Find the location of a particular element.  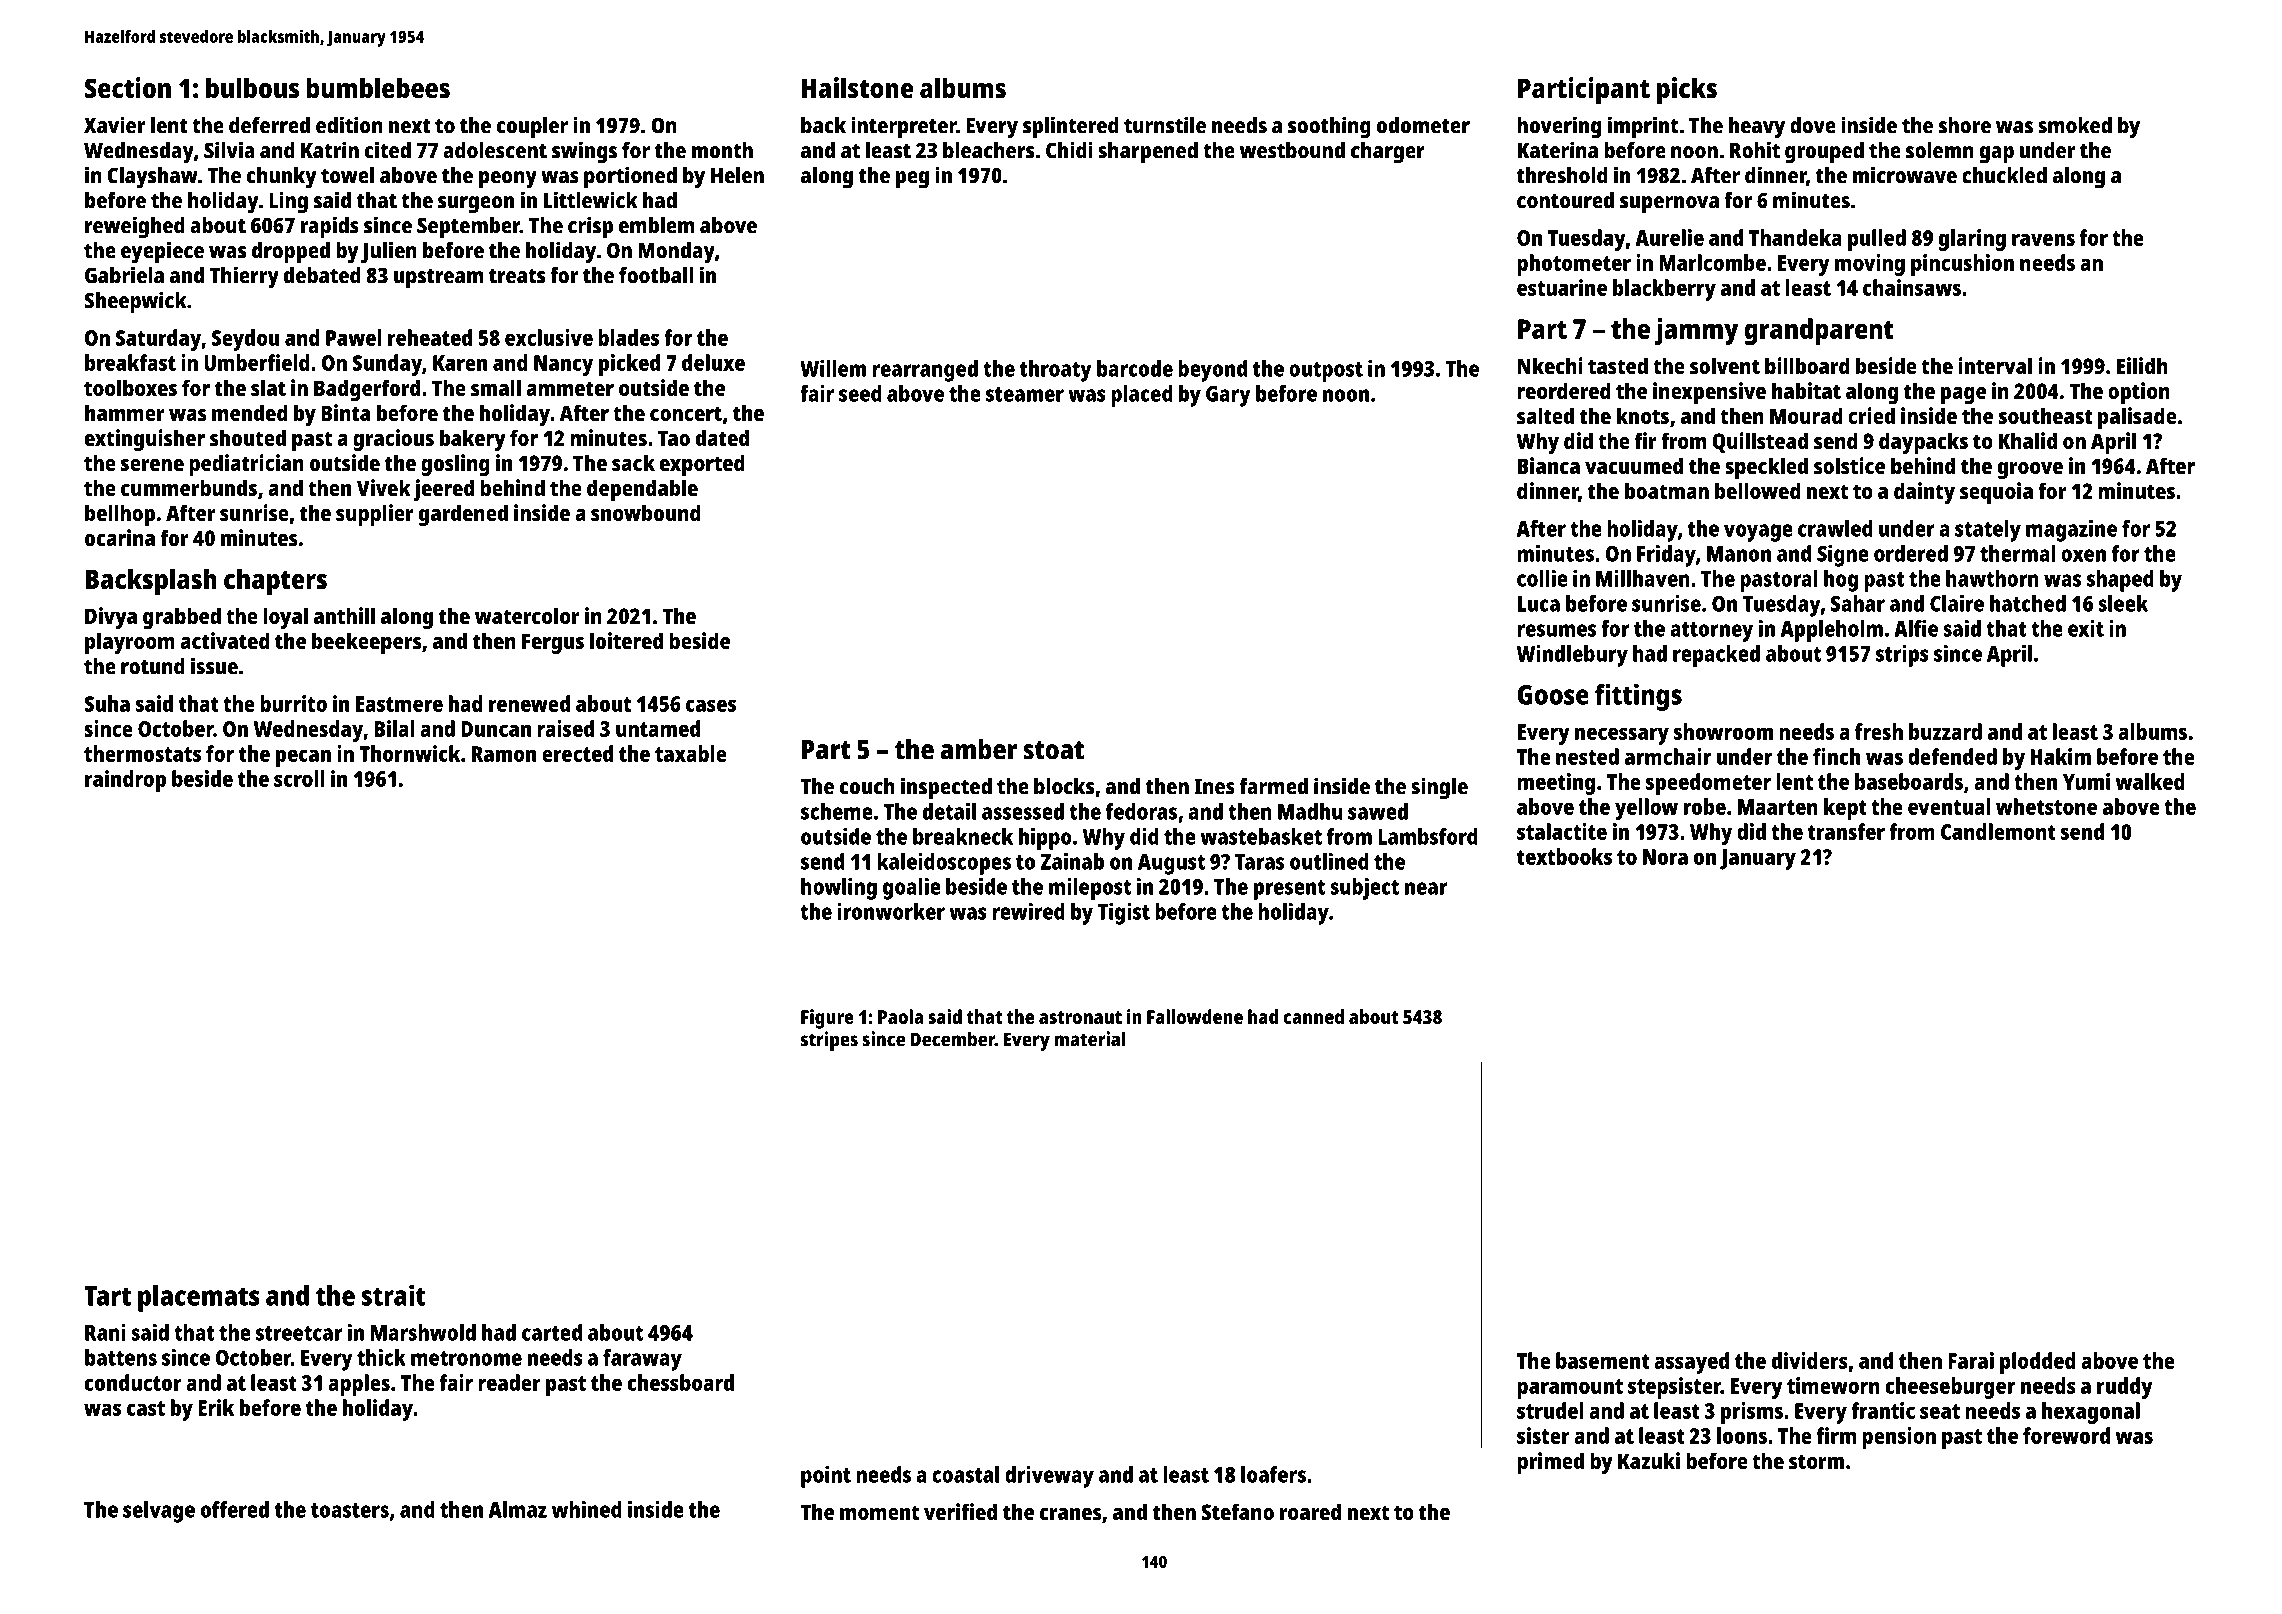

wastebasket is located at coordinates (1261, 836).
